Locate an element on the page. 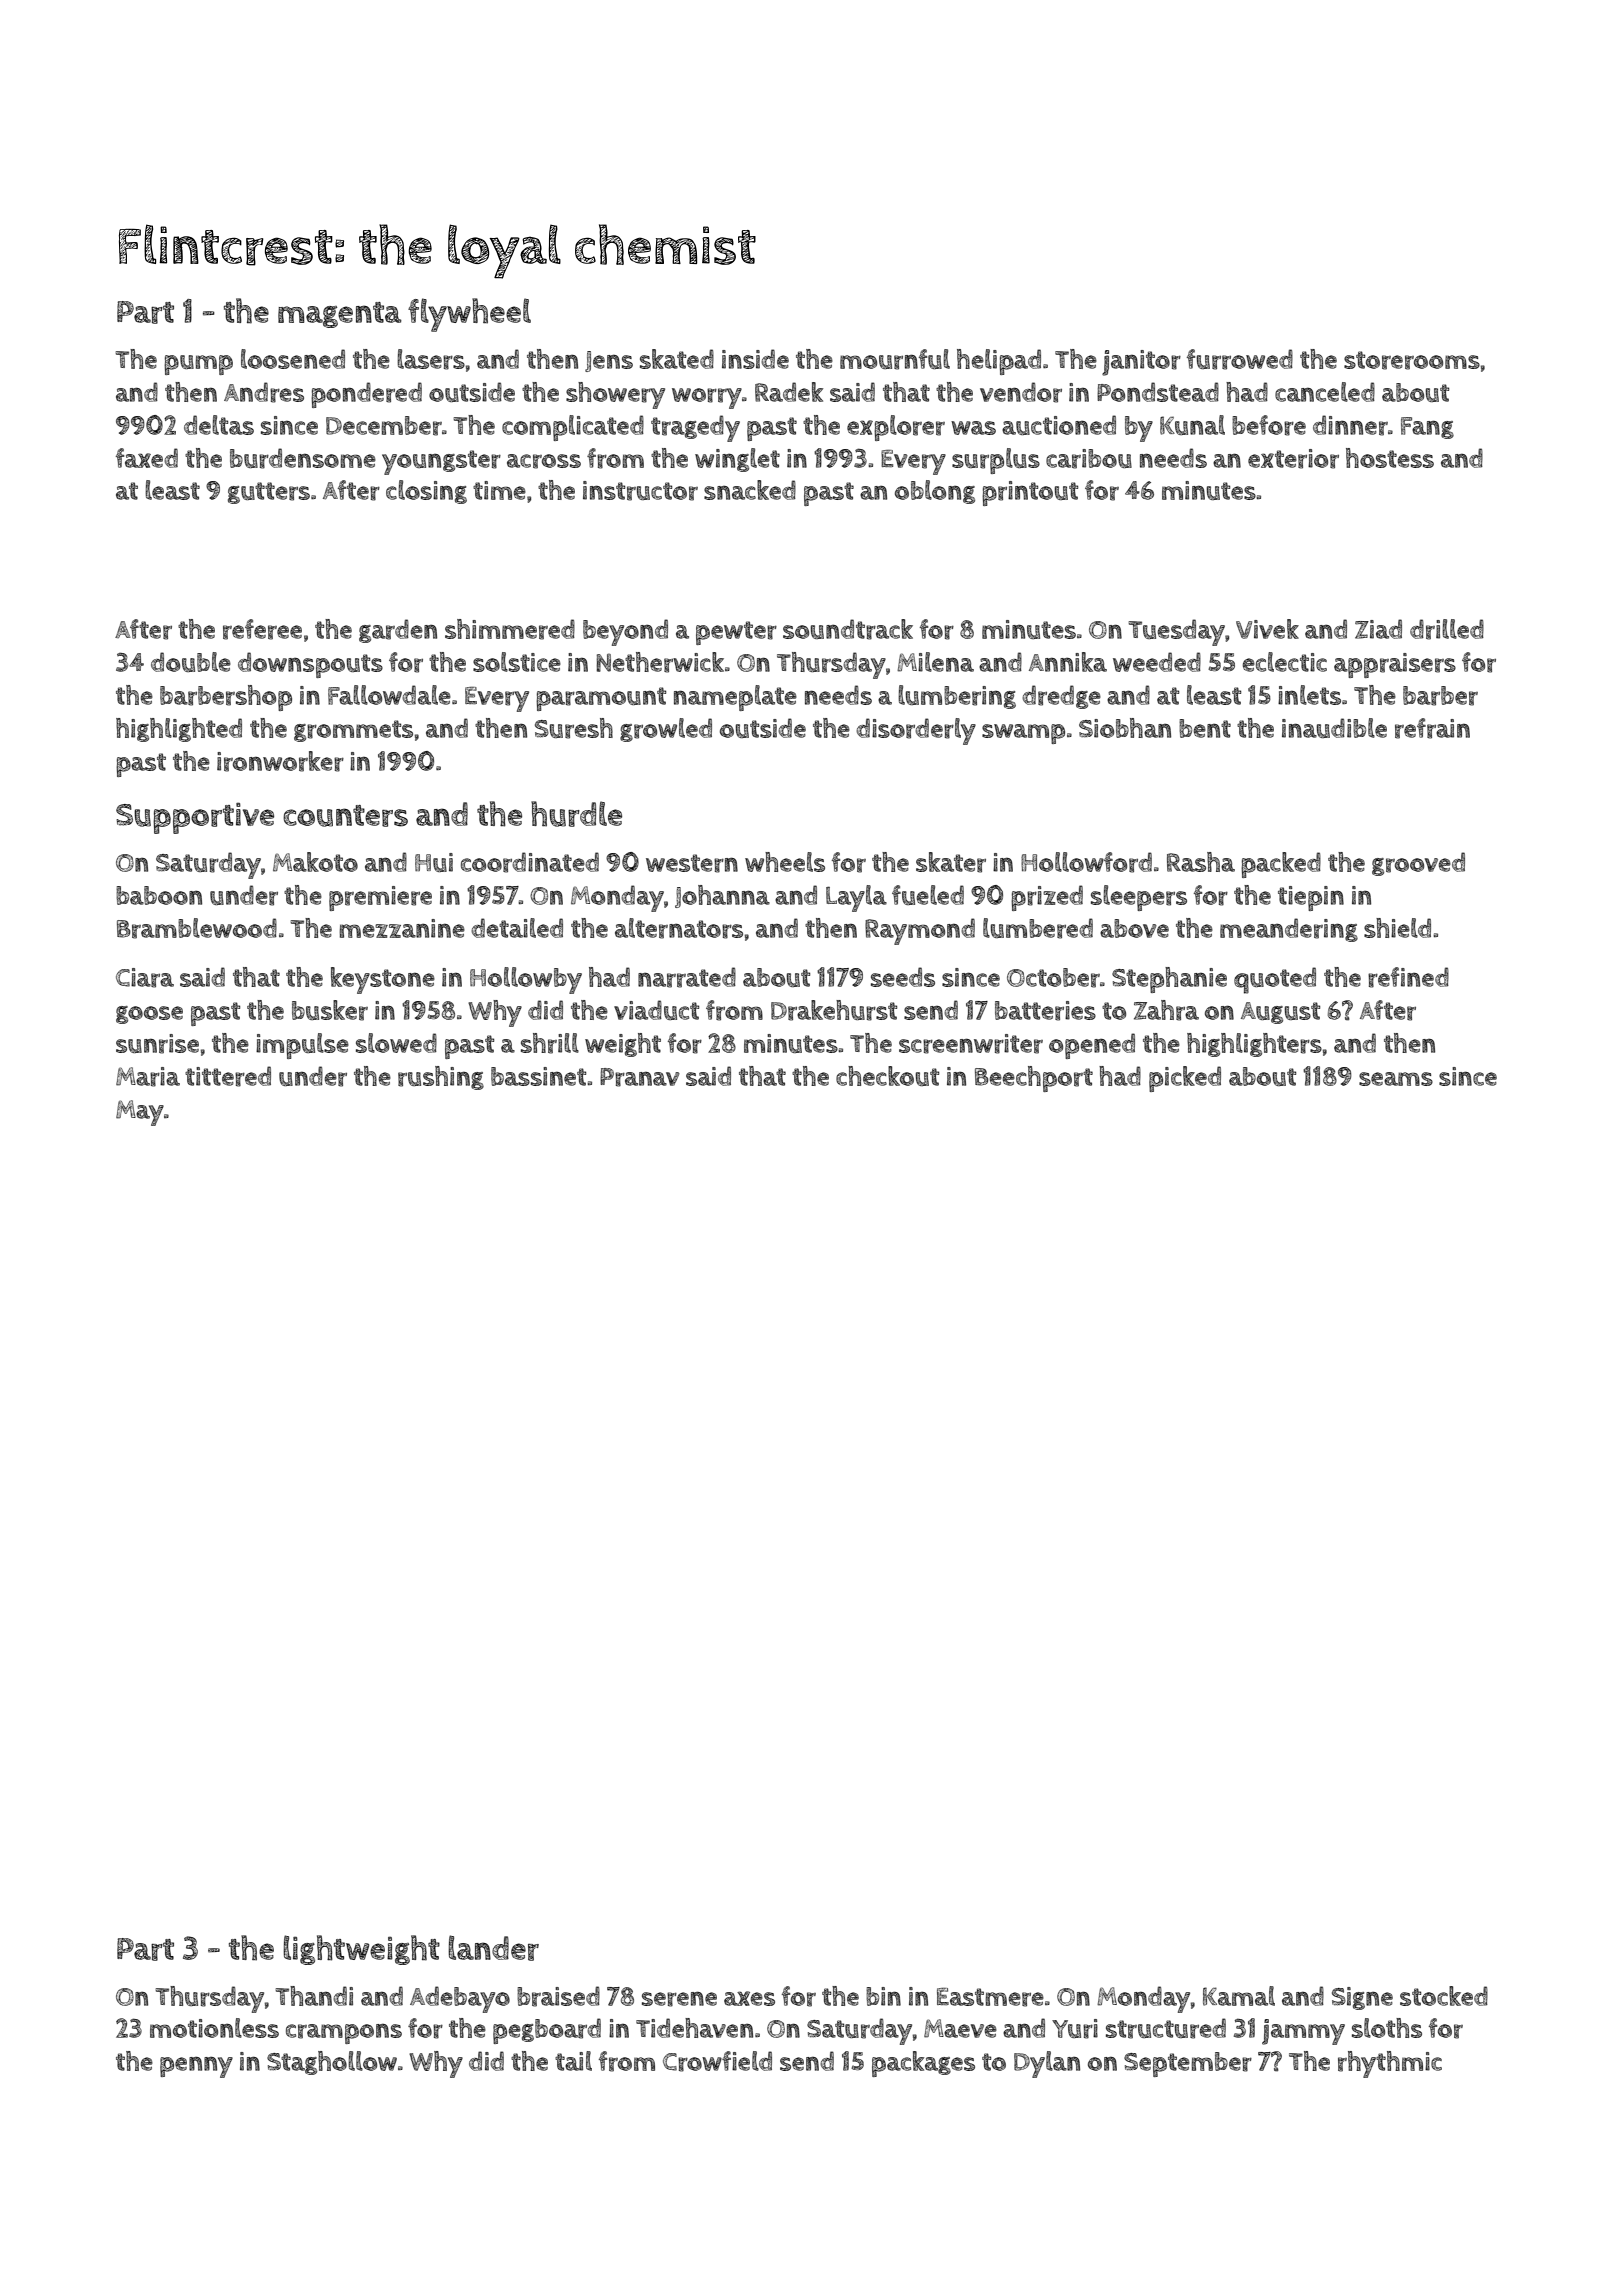 This page has width=1620, height=2292. Adebayo is located at coordinates (460, 1999).
